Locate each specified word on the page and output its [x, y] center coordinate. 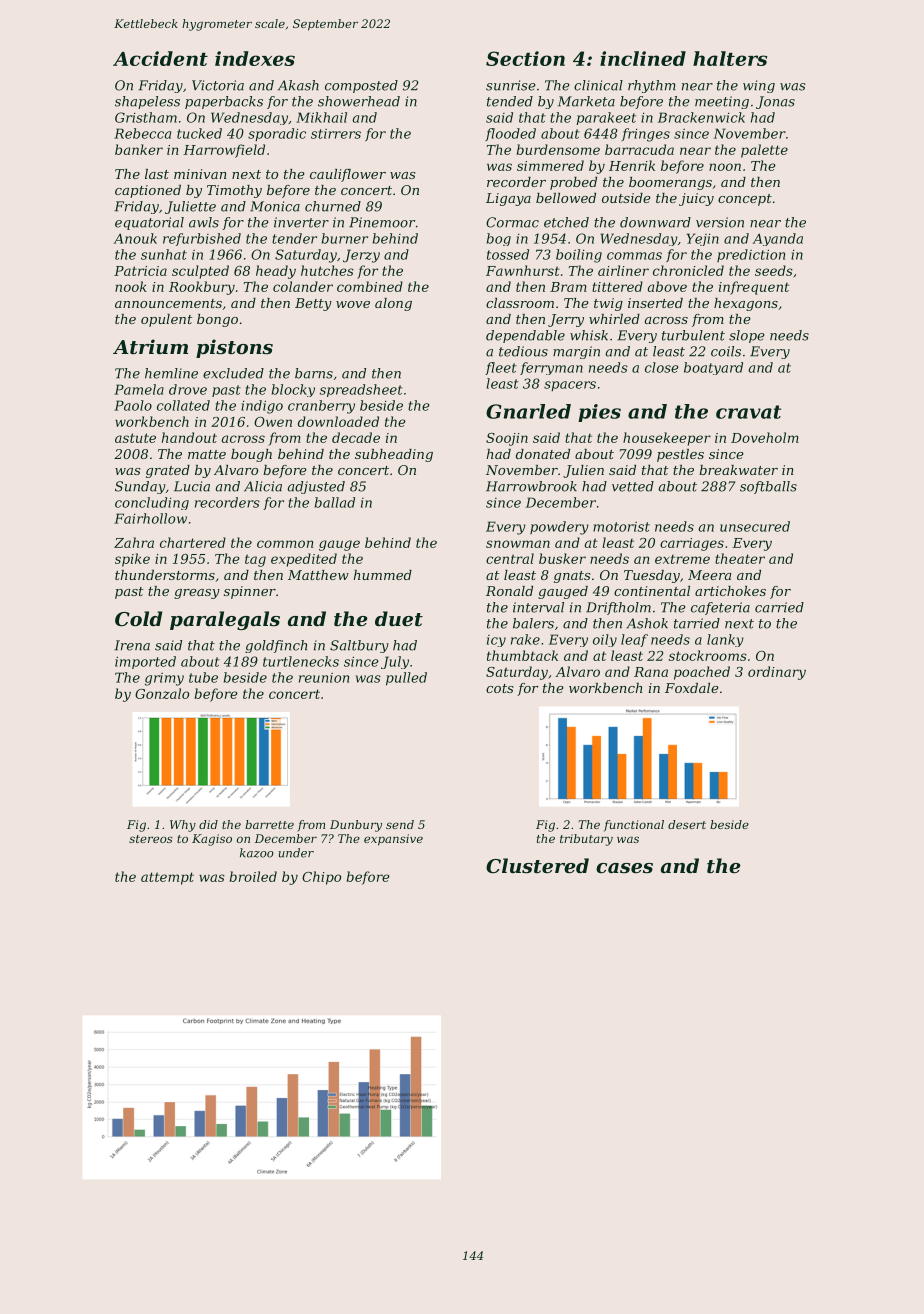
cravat [748, 412]
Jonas [775, 102]
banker [139, 149]
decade [356, 437]
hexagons [746, 304]
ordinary [777, 673]
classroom [520, 303]
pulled [406, 679]
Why [183, 826]
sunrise [511, 85]
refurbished [202, 239]
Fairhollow [150, 518]
